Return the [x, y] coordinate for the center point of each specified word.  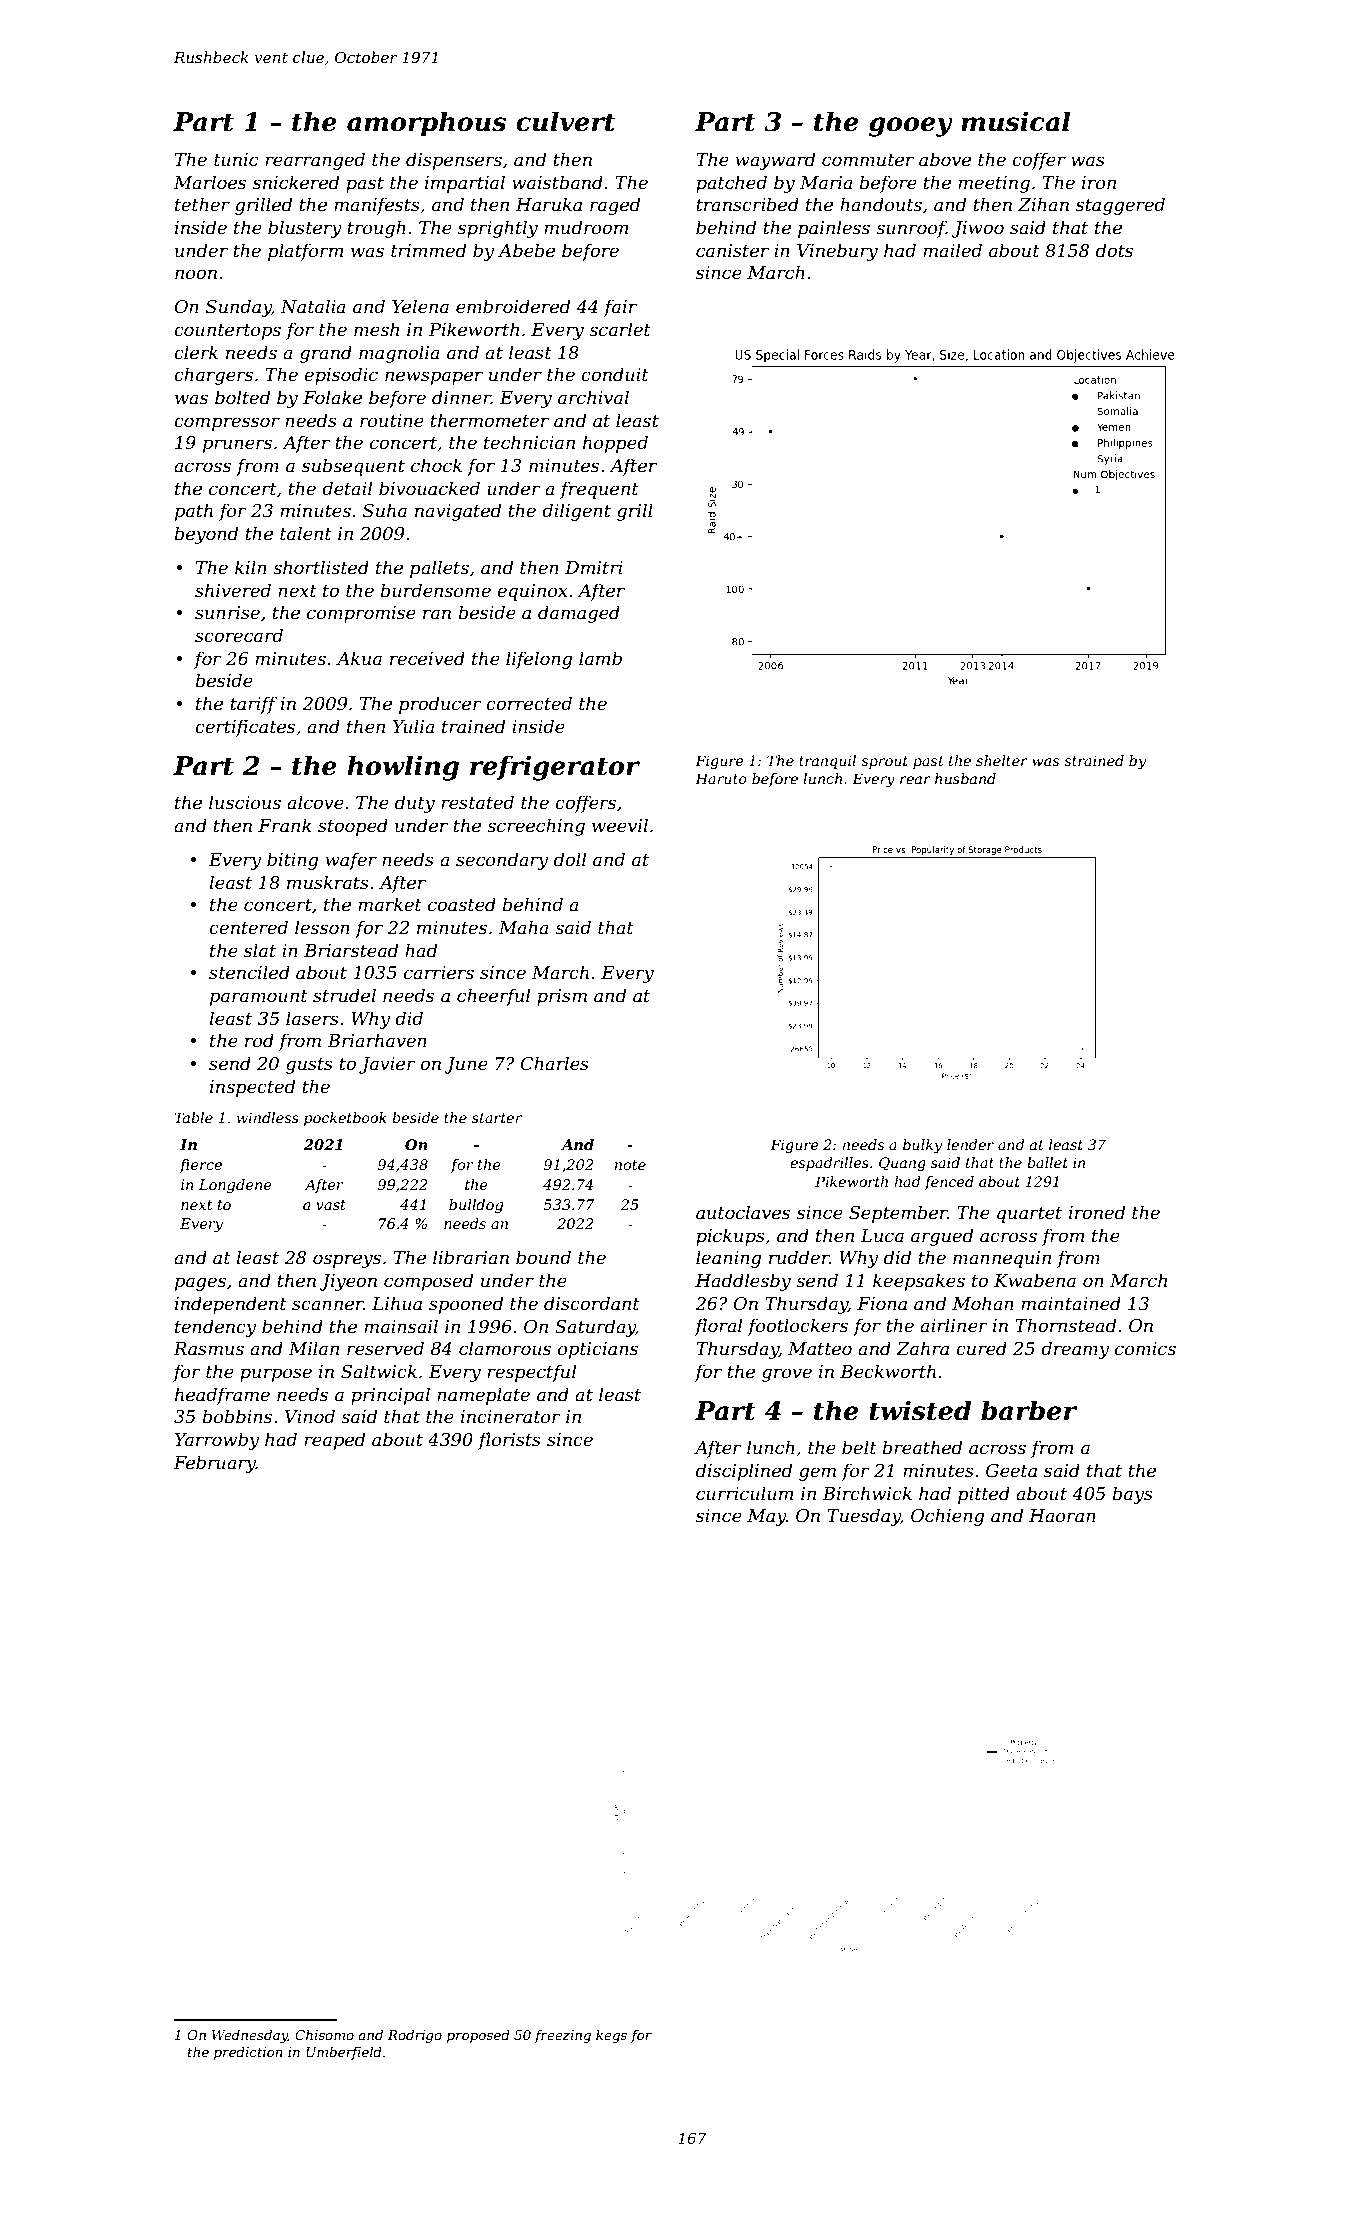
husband [965, 778]
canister [732, 251]
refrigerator [555, 768]
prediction [248, 2053]
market [390, 904]
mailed [952, 250]
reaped [334, 1441]
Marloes [209, 182]
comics [1145, 1348]
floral [718, 1327]
